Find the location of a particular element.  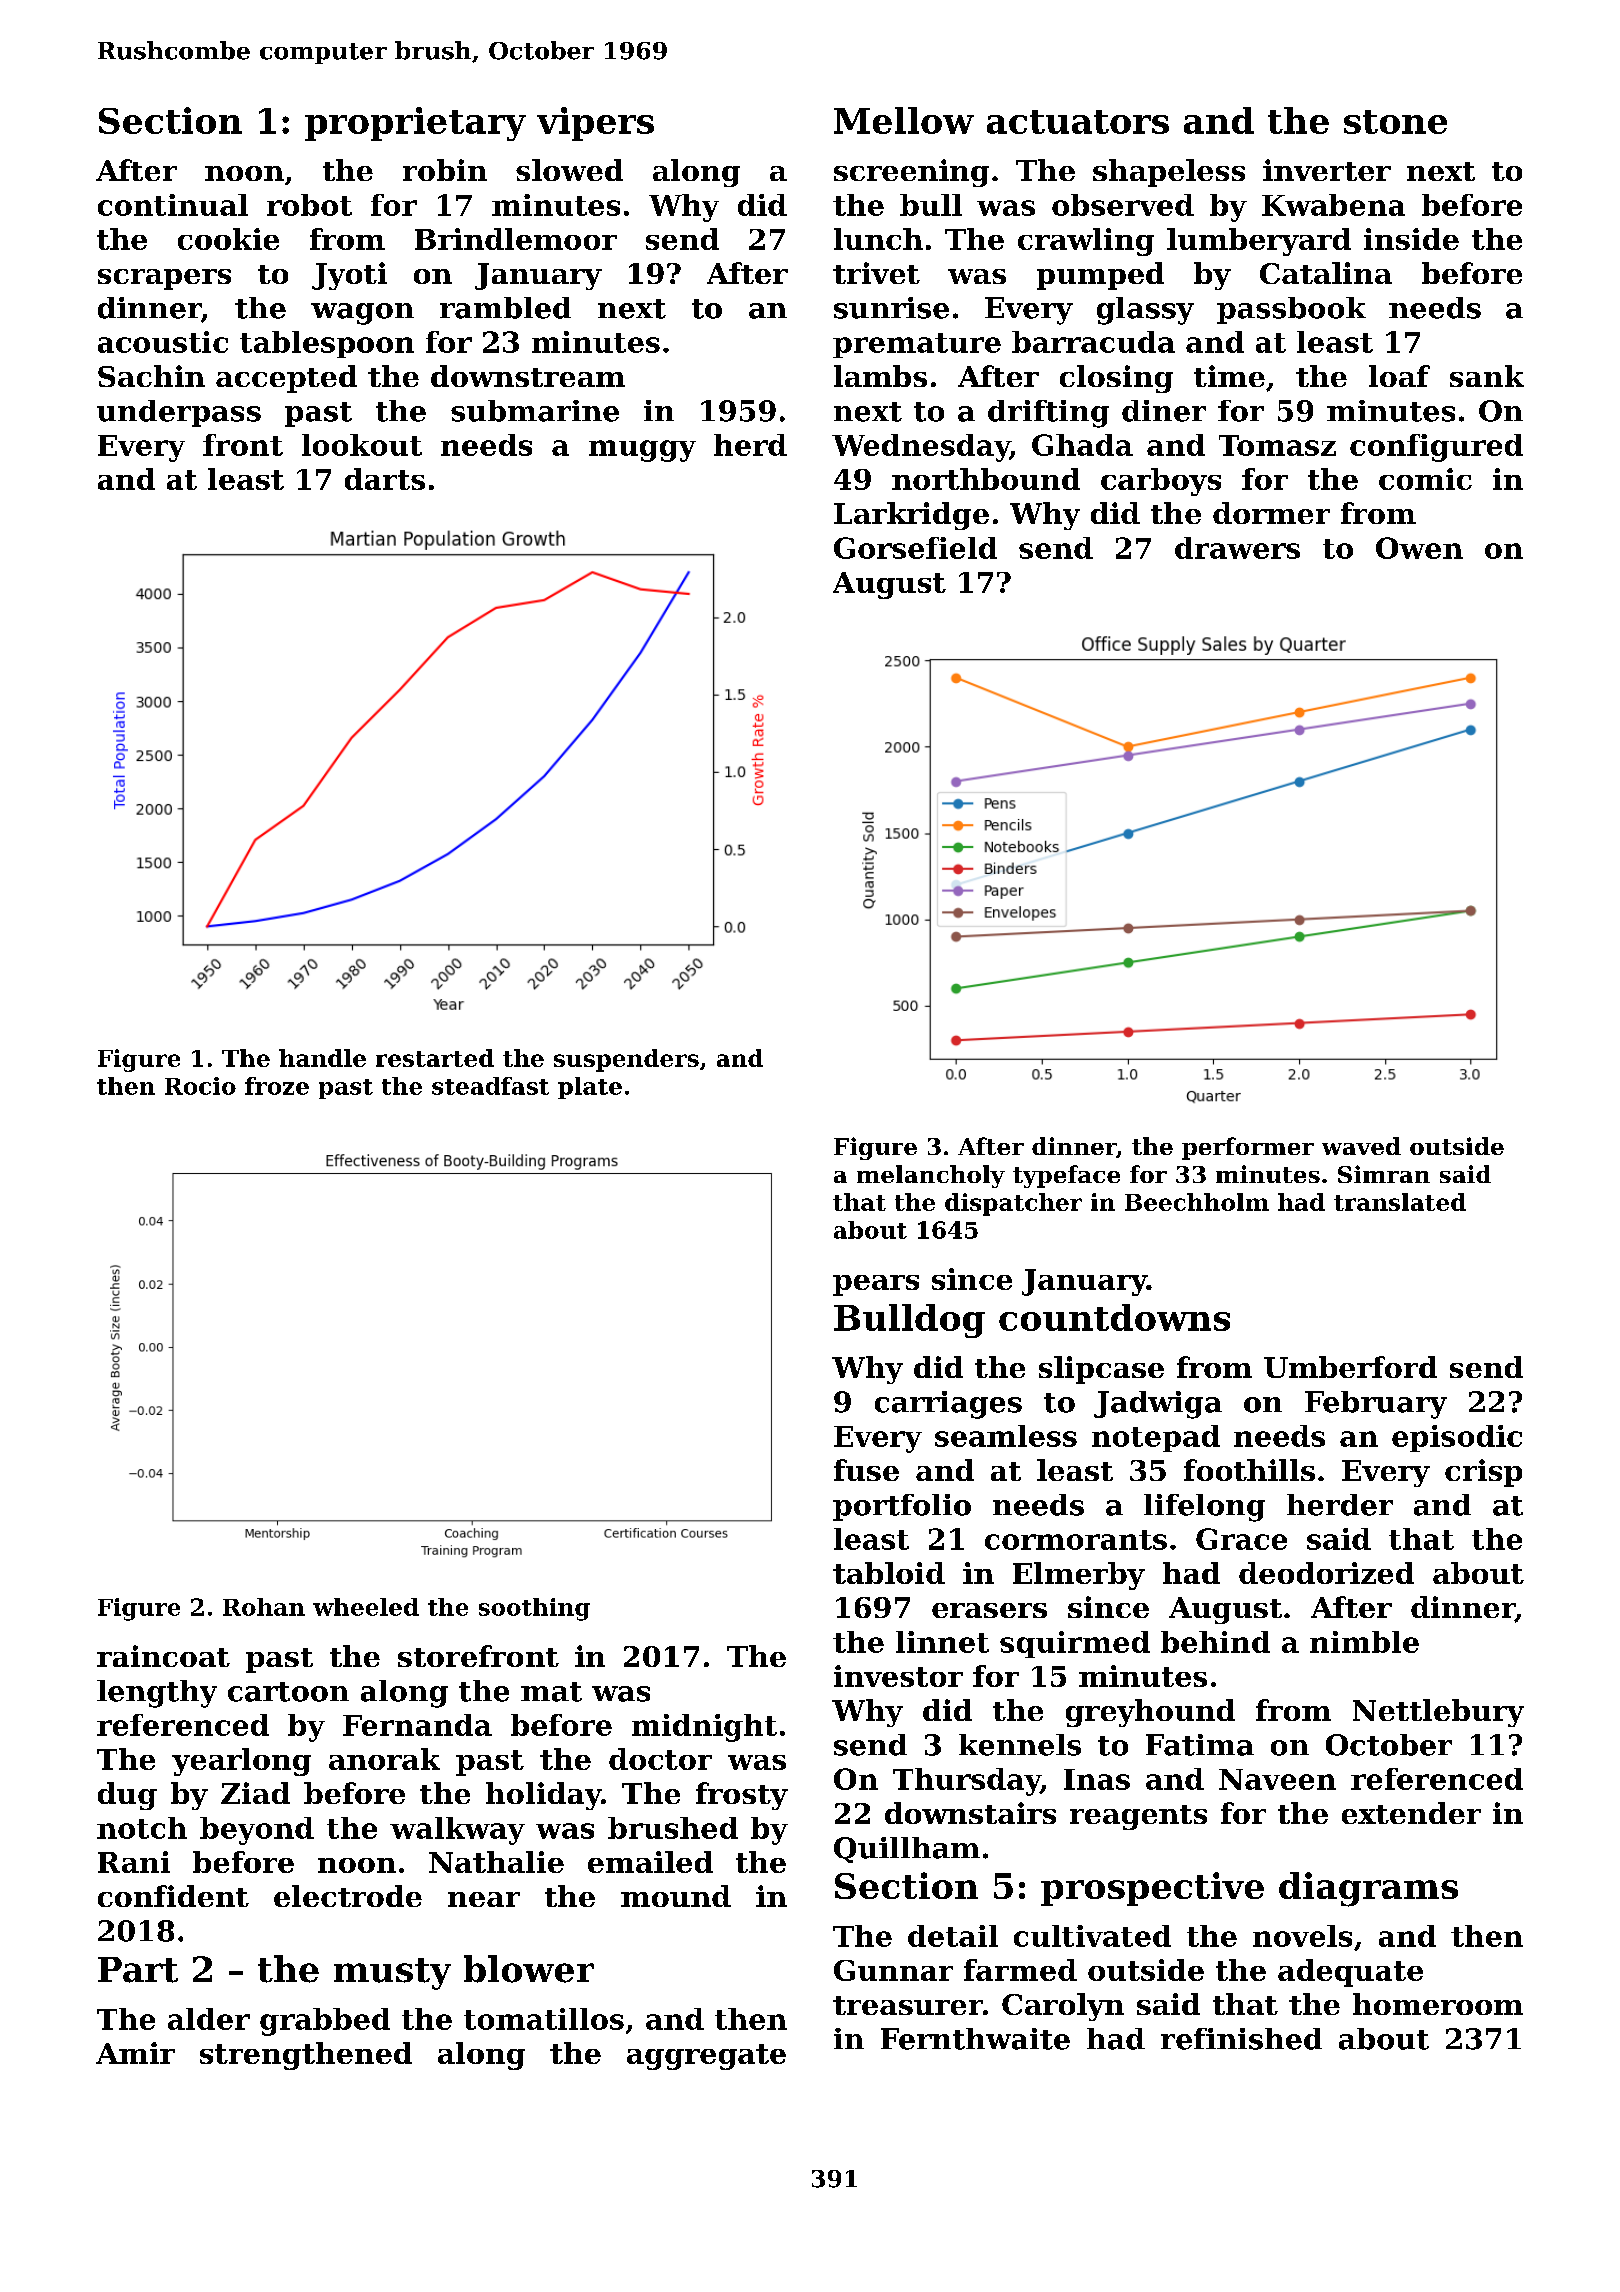

wheeled is located at coordinates (366, 1607).
